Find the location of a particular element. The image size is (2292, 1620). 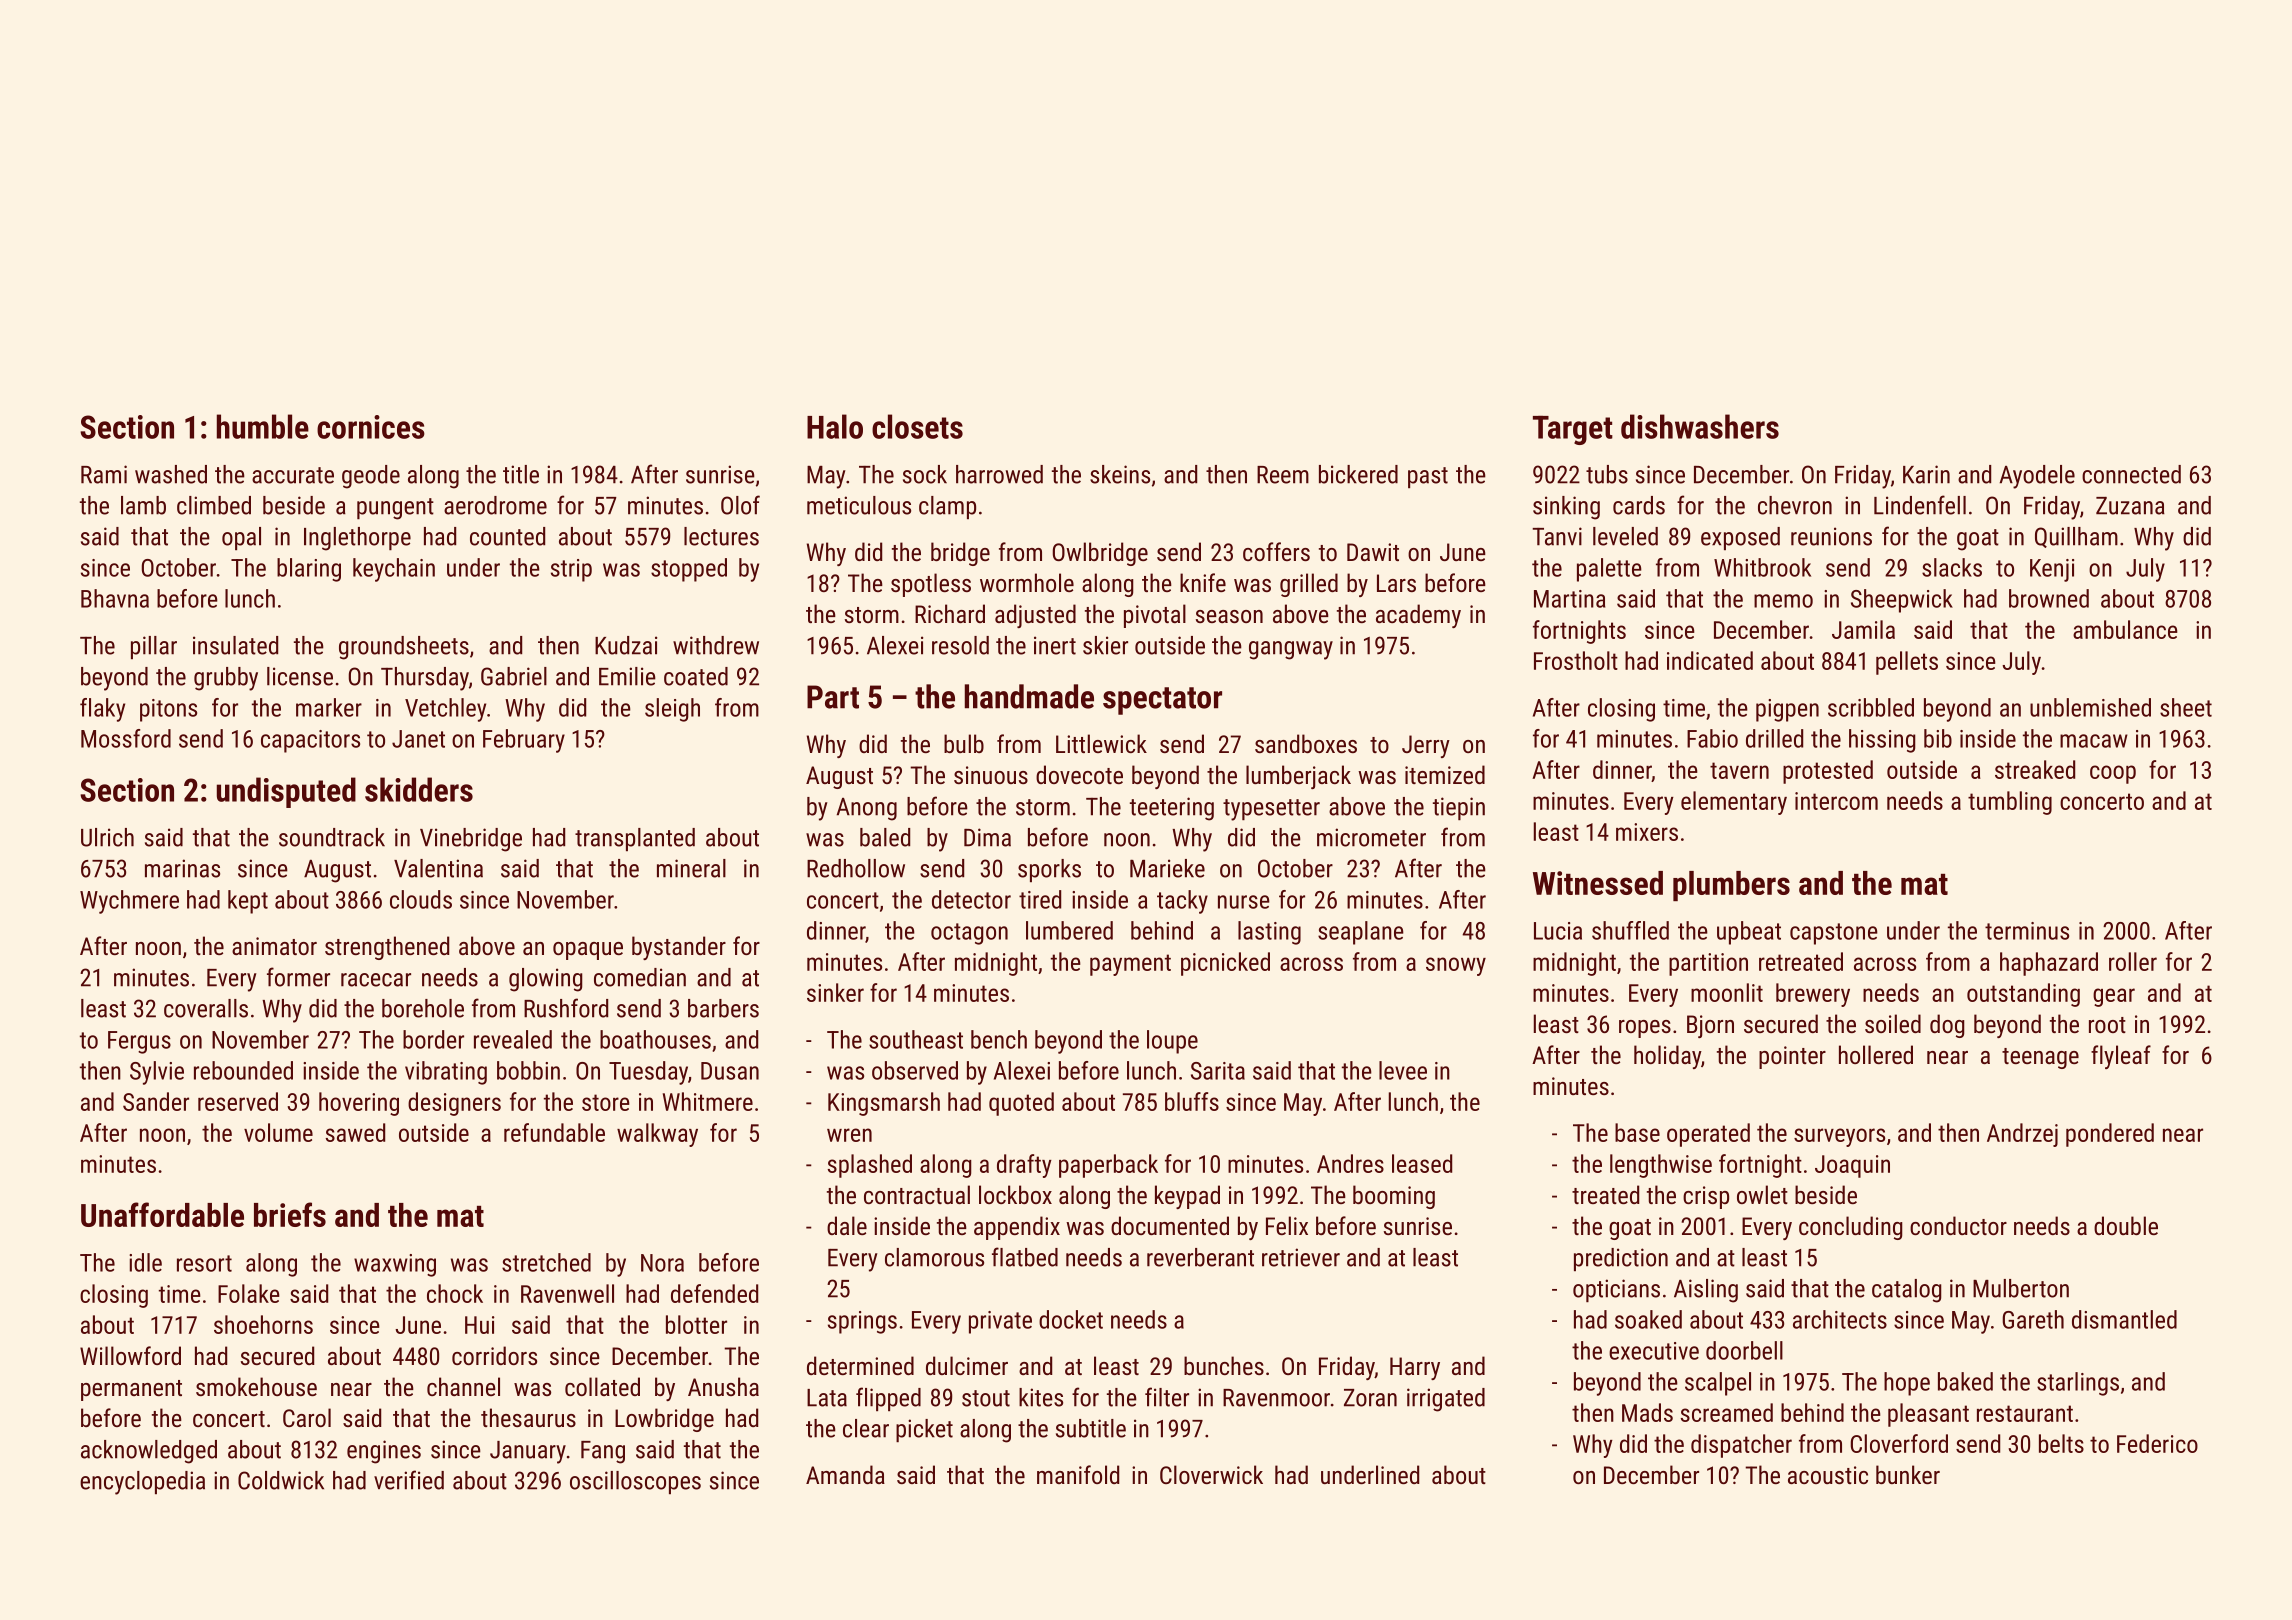

climbed is located at coordinates (214, 505).
